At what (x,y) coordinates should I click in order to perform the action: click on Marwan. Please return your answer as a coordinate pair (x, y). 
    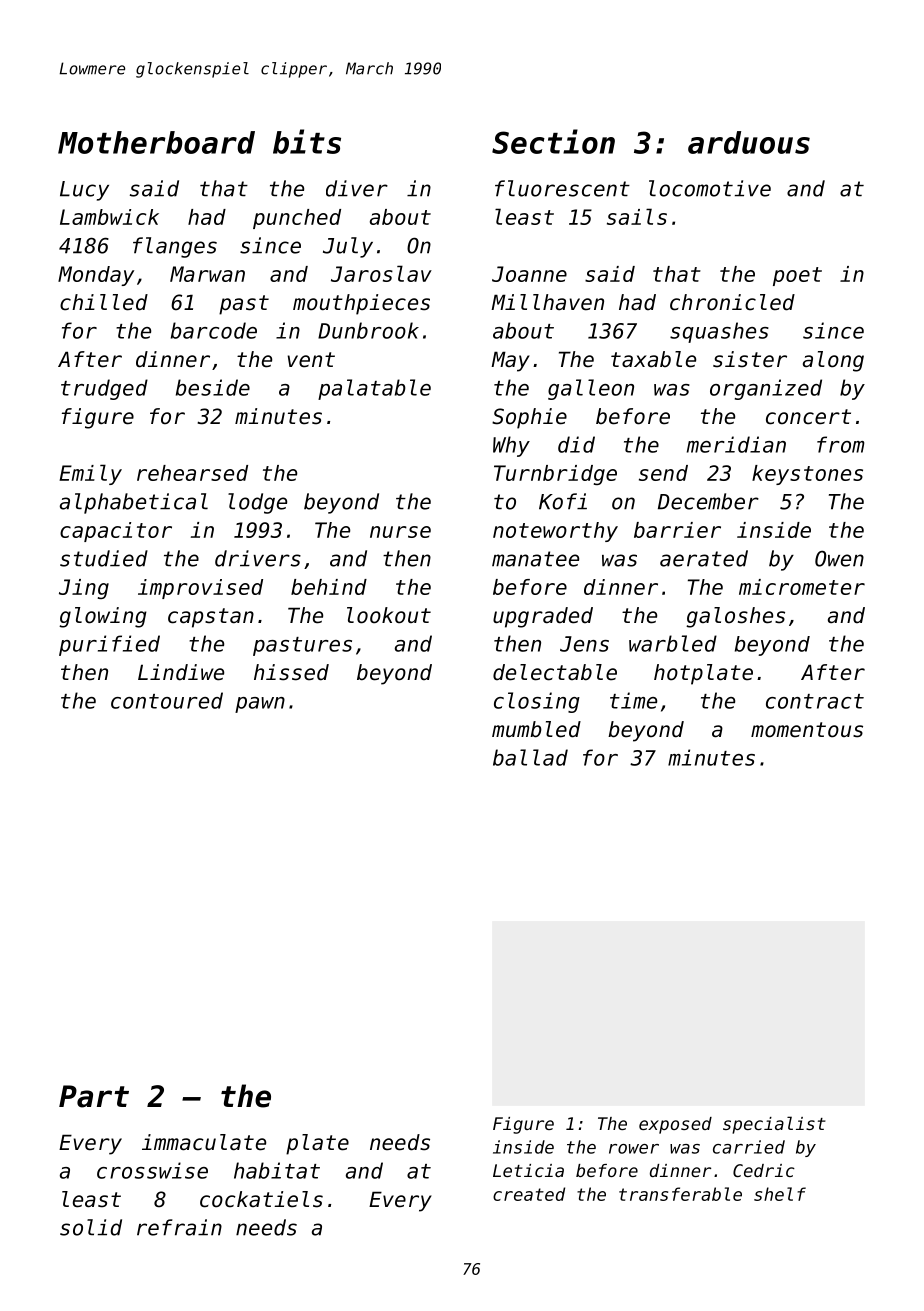
    Looking at the image, I should click on (207, 274).
